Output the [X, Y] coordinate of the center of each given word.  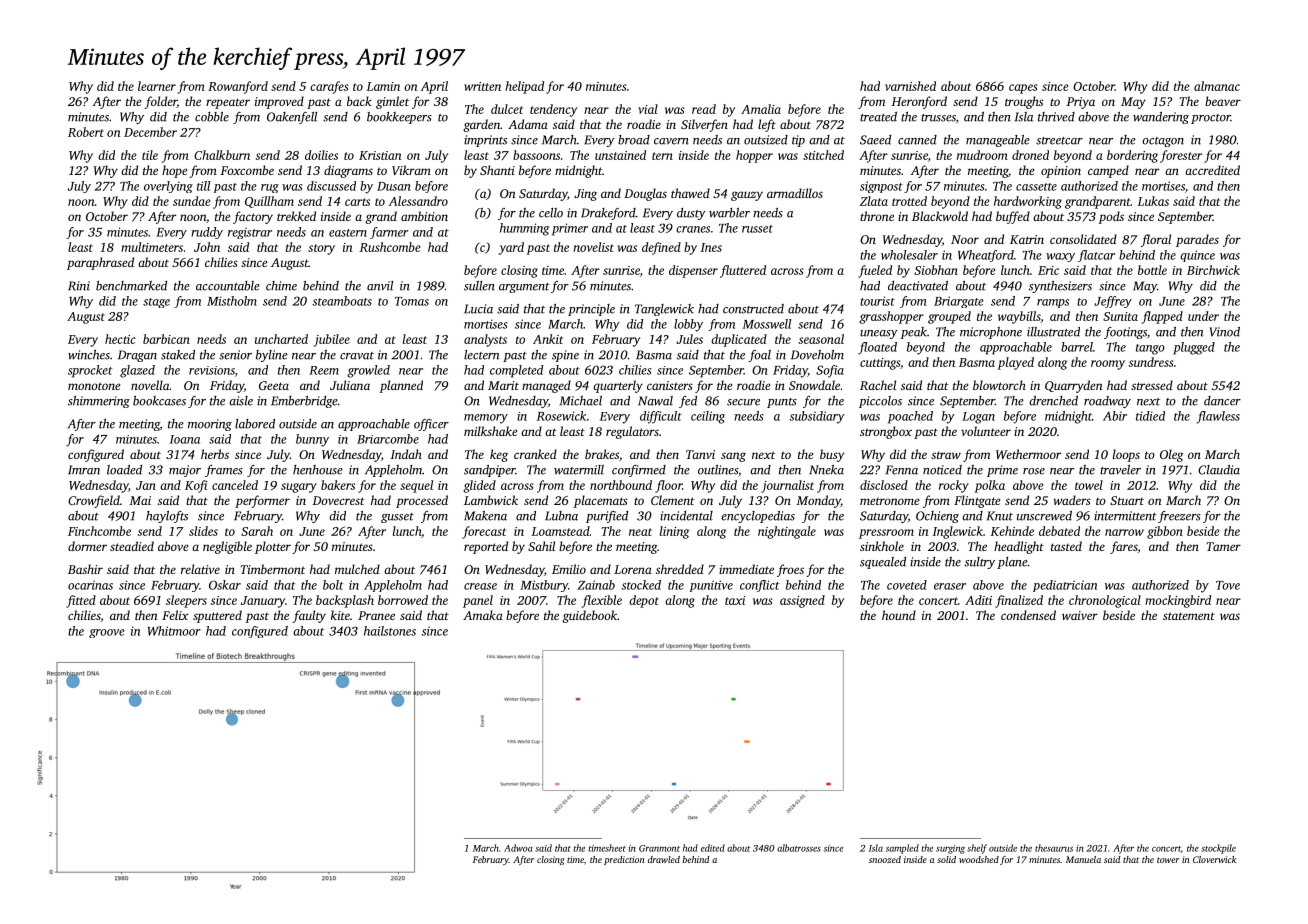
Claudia [1219, 470]
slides [203, 531]
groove [107, 633]
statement [1189, 616]
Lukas [1153, 201]
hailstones [390, 631]
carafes [329, 87]
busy [832, 455]
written [482, 86]
